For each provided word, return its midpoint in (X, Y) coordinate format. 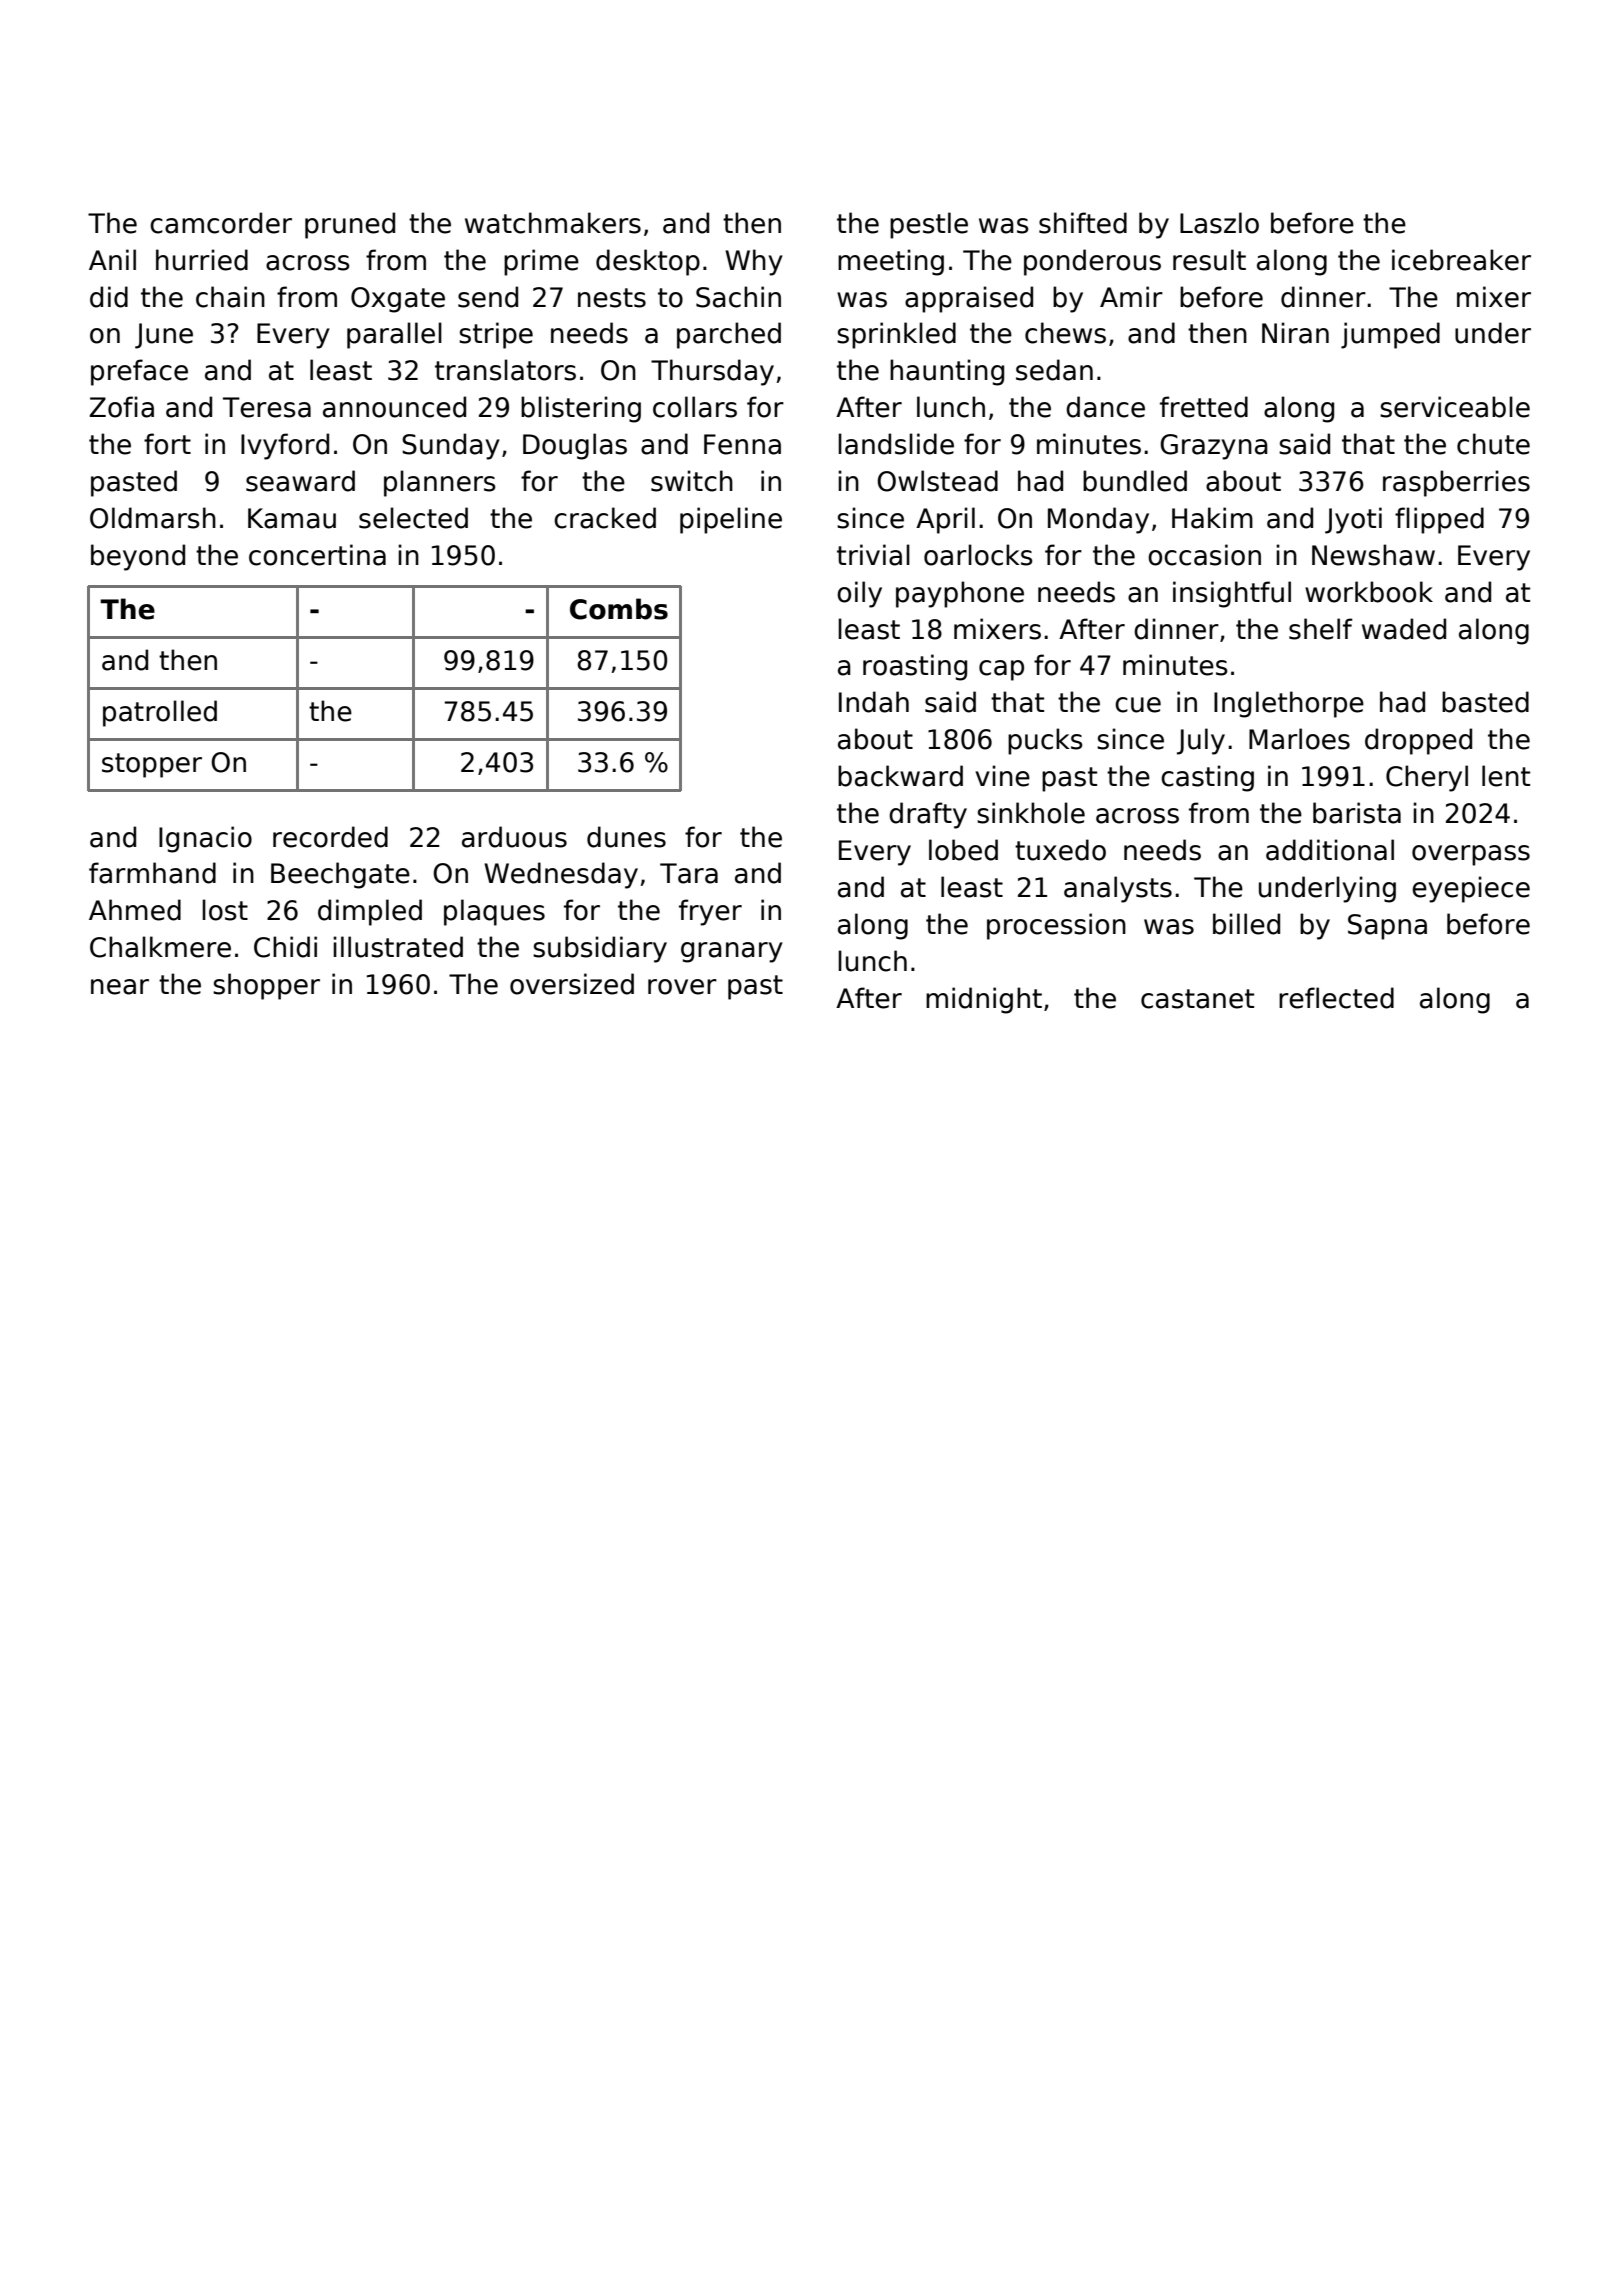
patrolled (160, 713)
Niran (1295, 333)
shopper (266, 986)
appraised (969, 299)
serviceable (1455, 407)
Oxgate (398, 300)
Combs (619, 609)
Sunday (451, 446)
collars (695, 407)
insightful (1232, 594)
